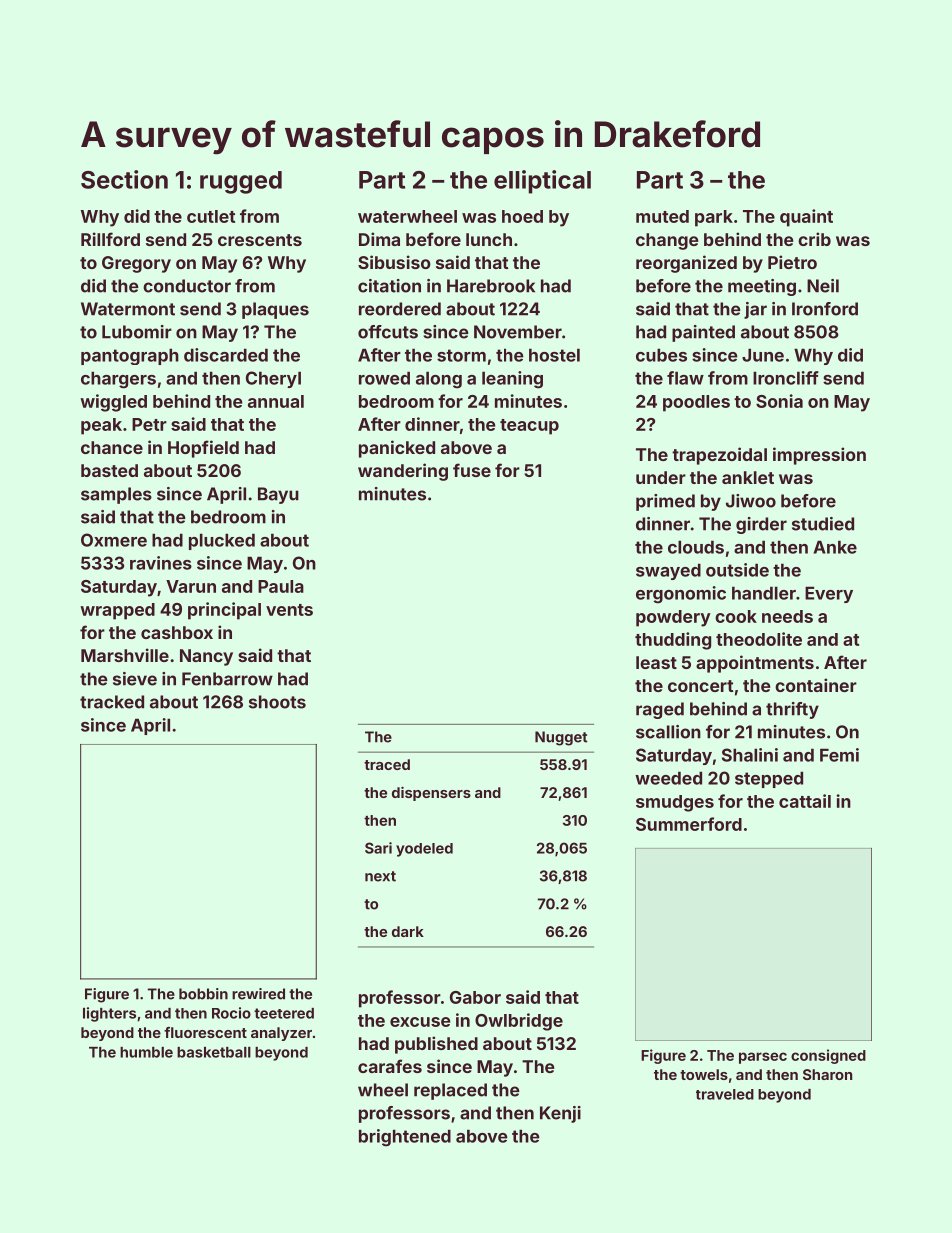 This screenshot has height=1233, width=952. Describe the element at coordinates (380, 876) in the screenshot. I see `next` at that location.
